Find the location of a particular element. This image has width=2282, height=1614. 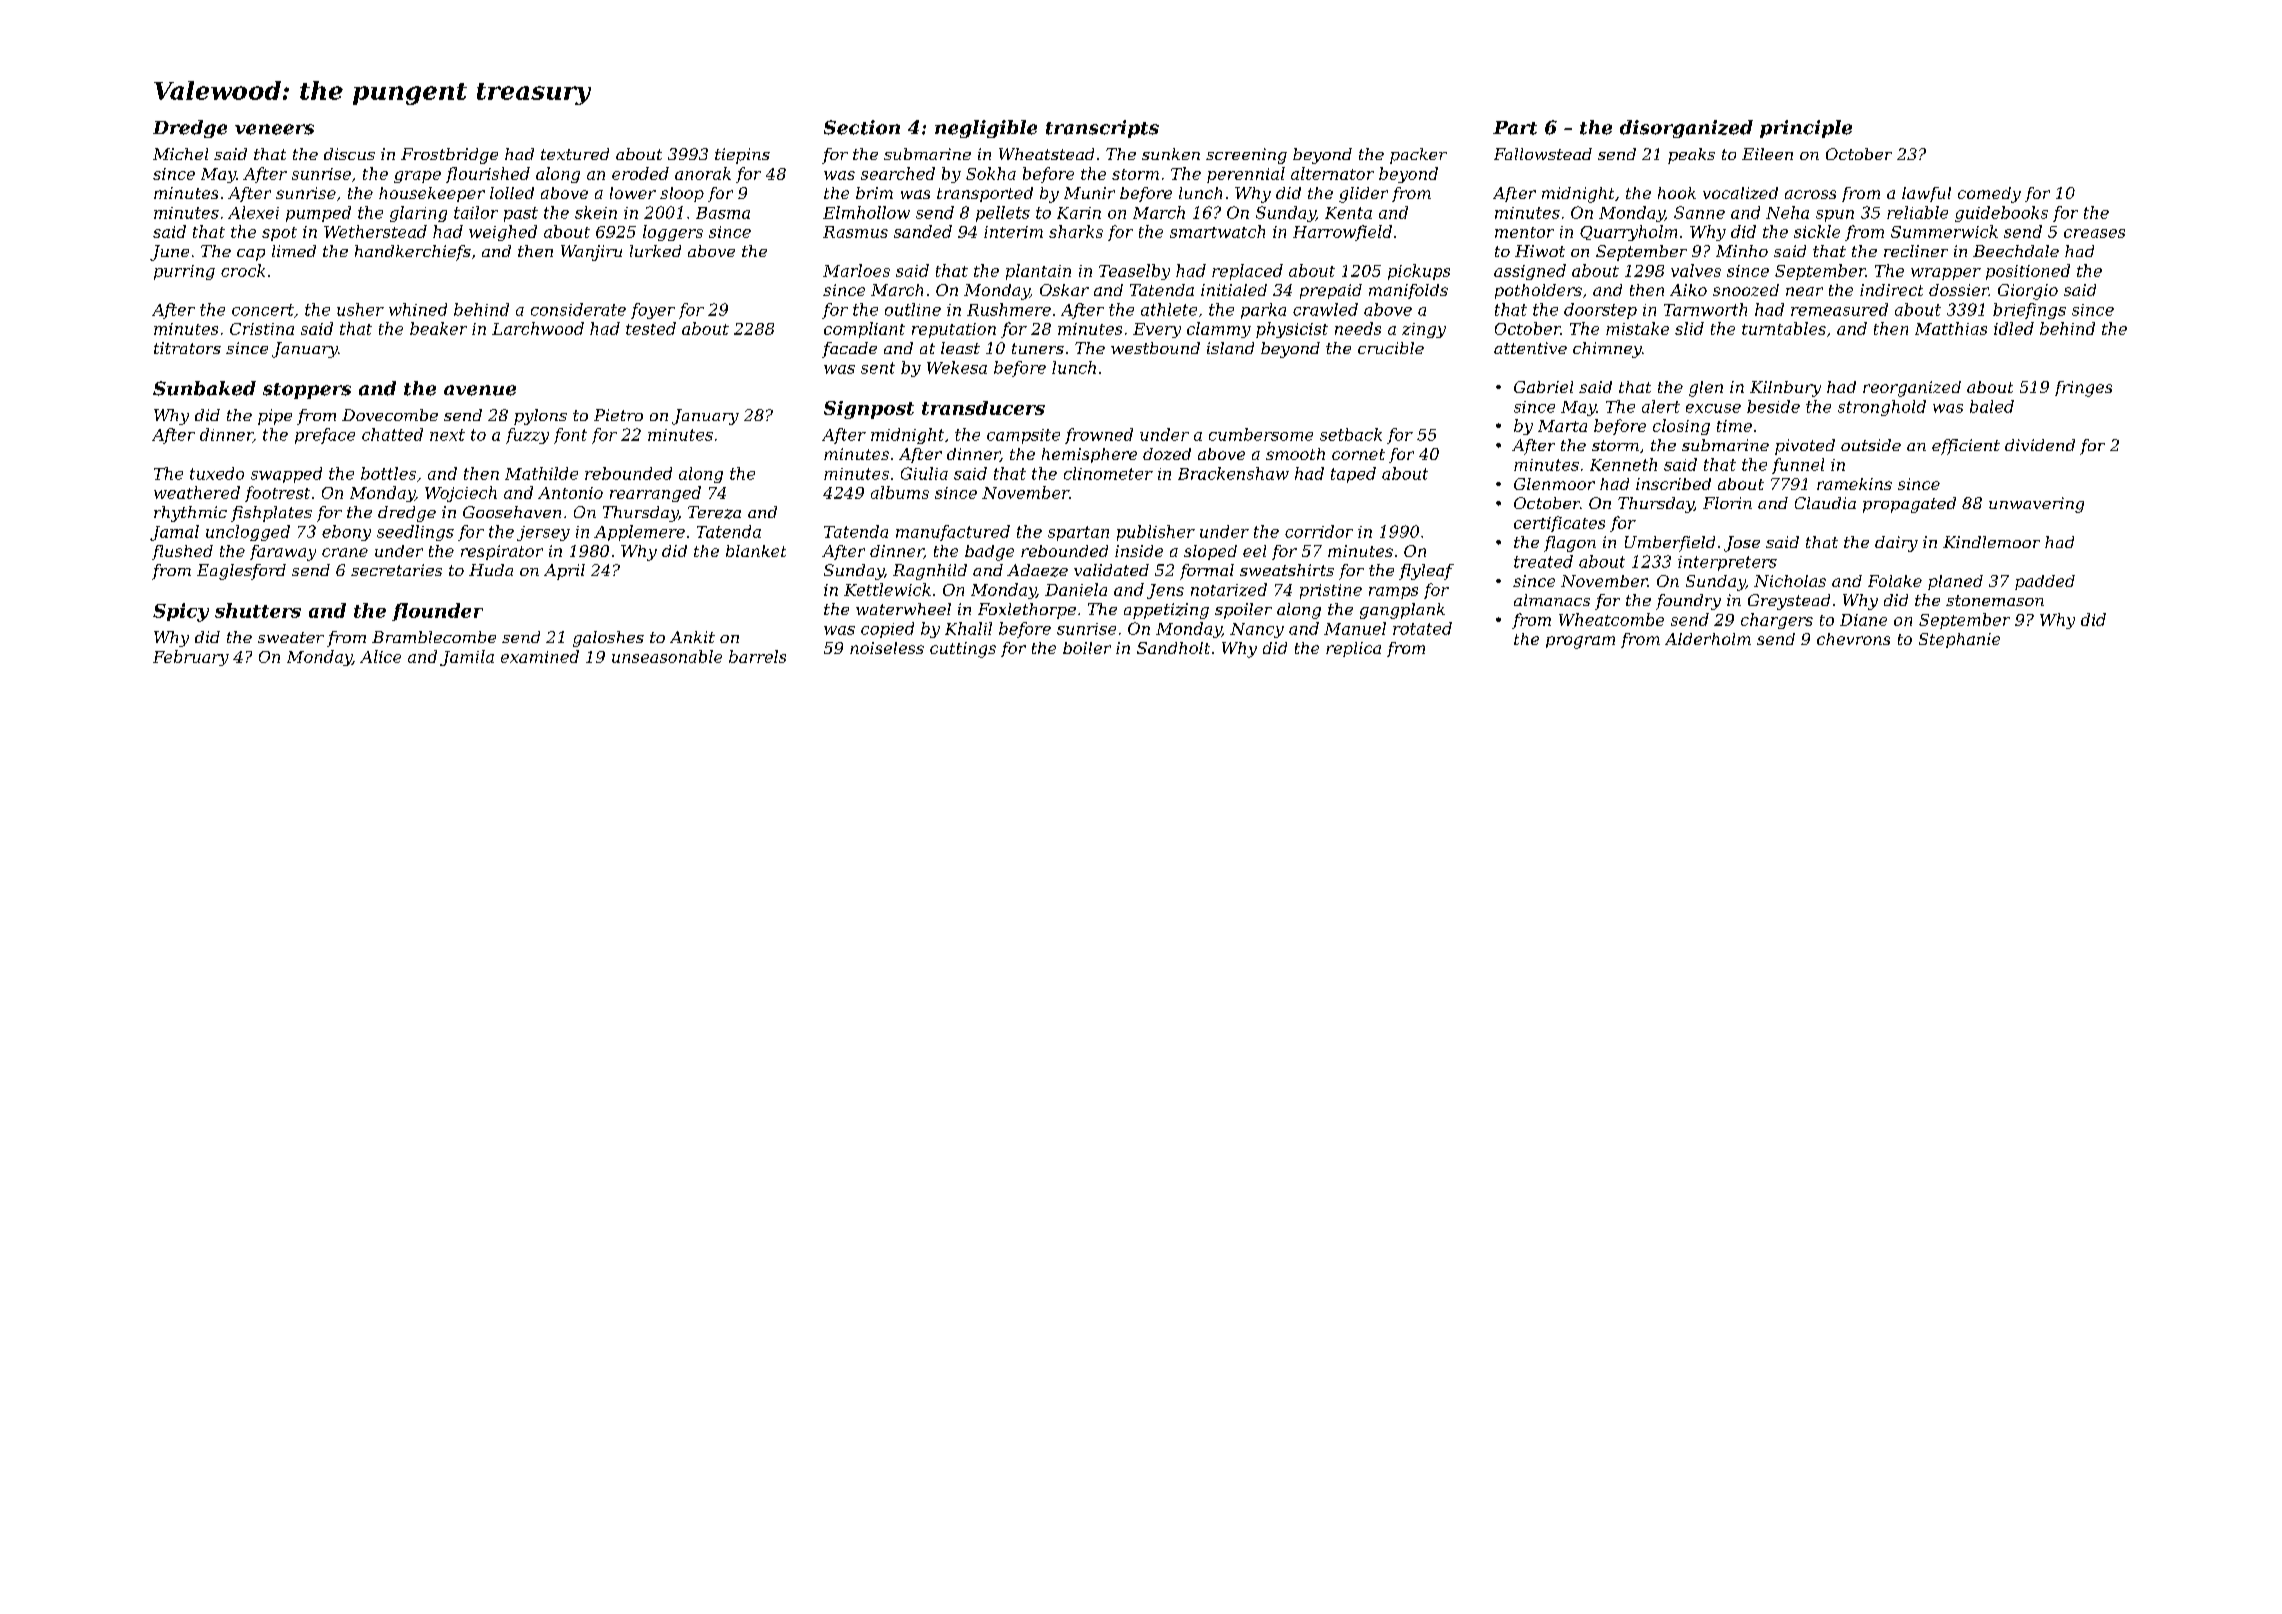

veneers is located at coordinates (274, 129).
